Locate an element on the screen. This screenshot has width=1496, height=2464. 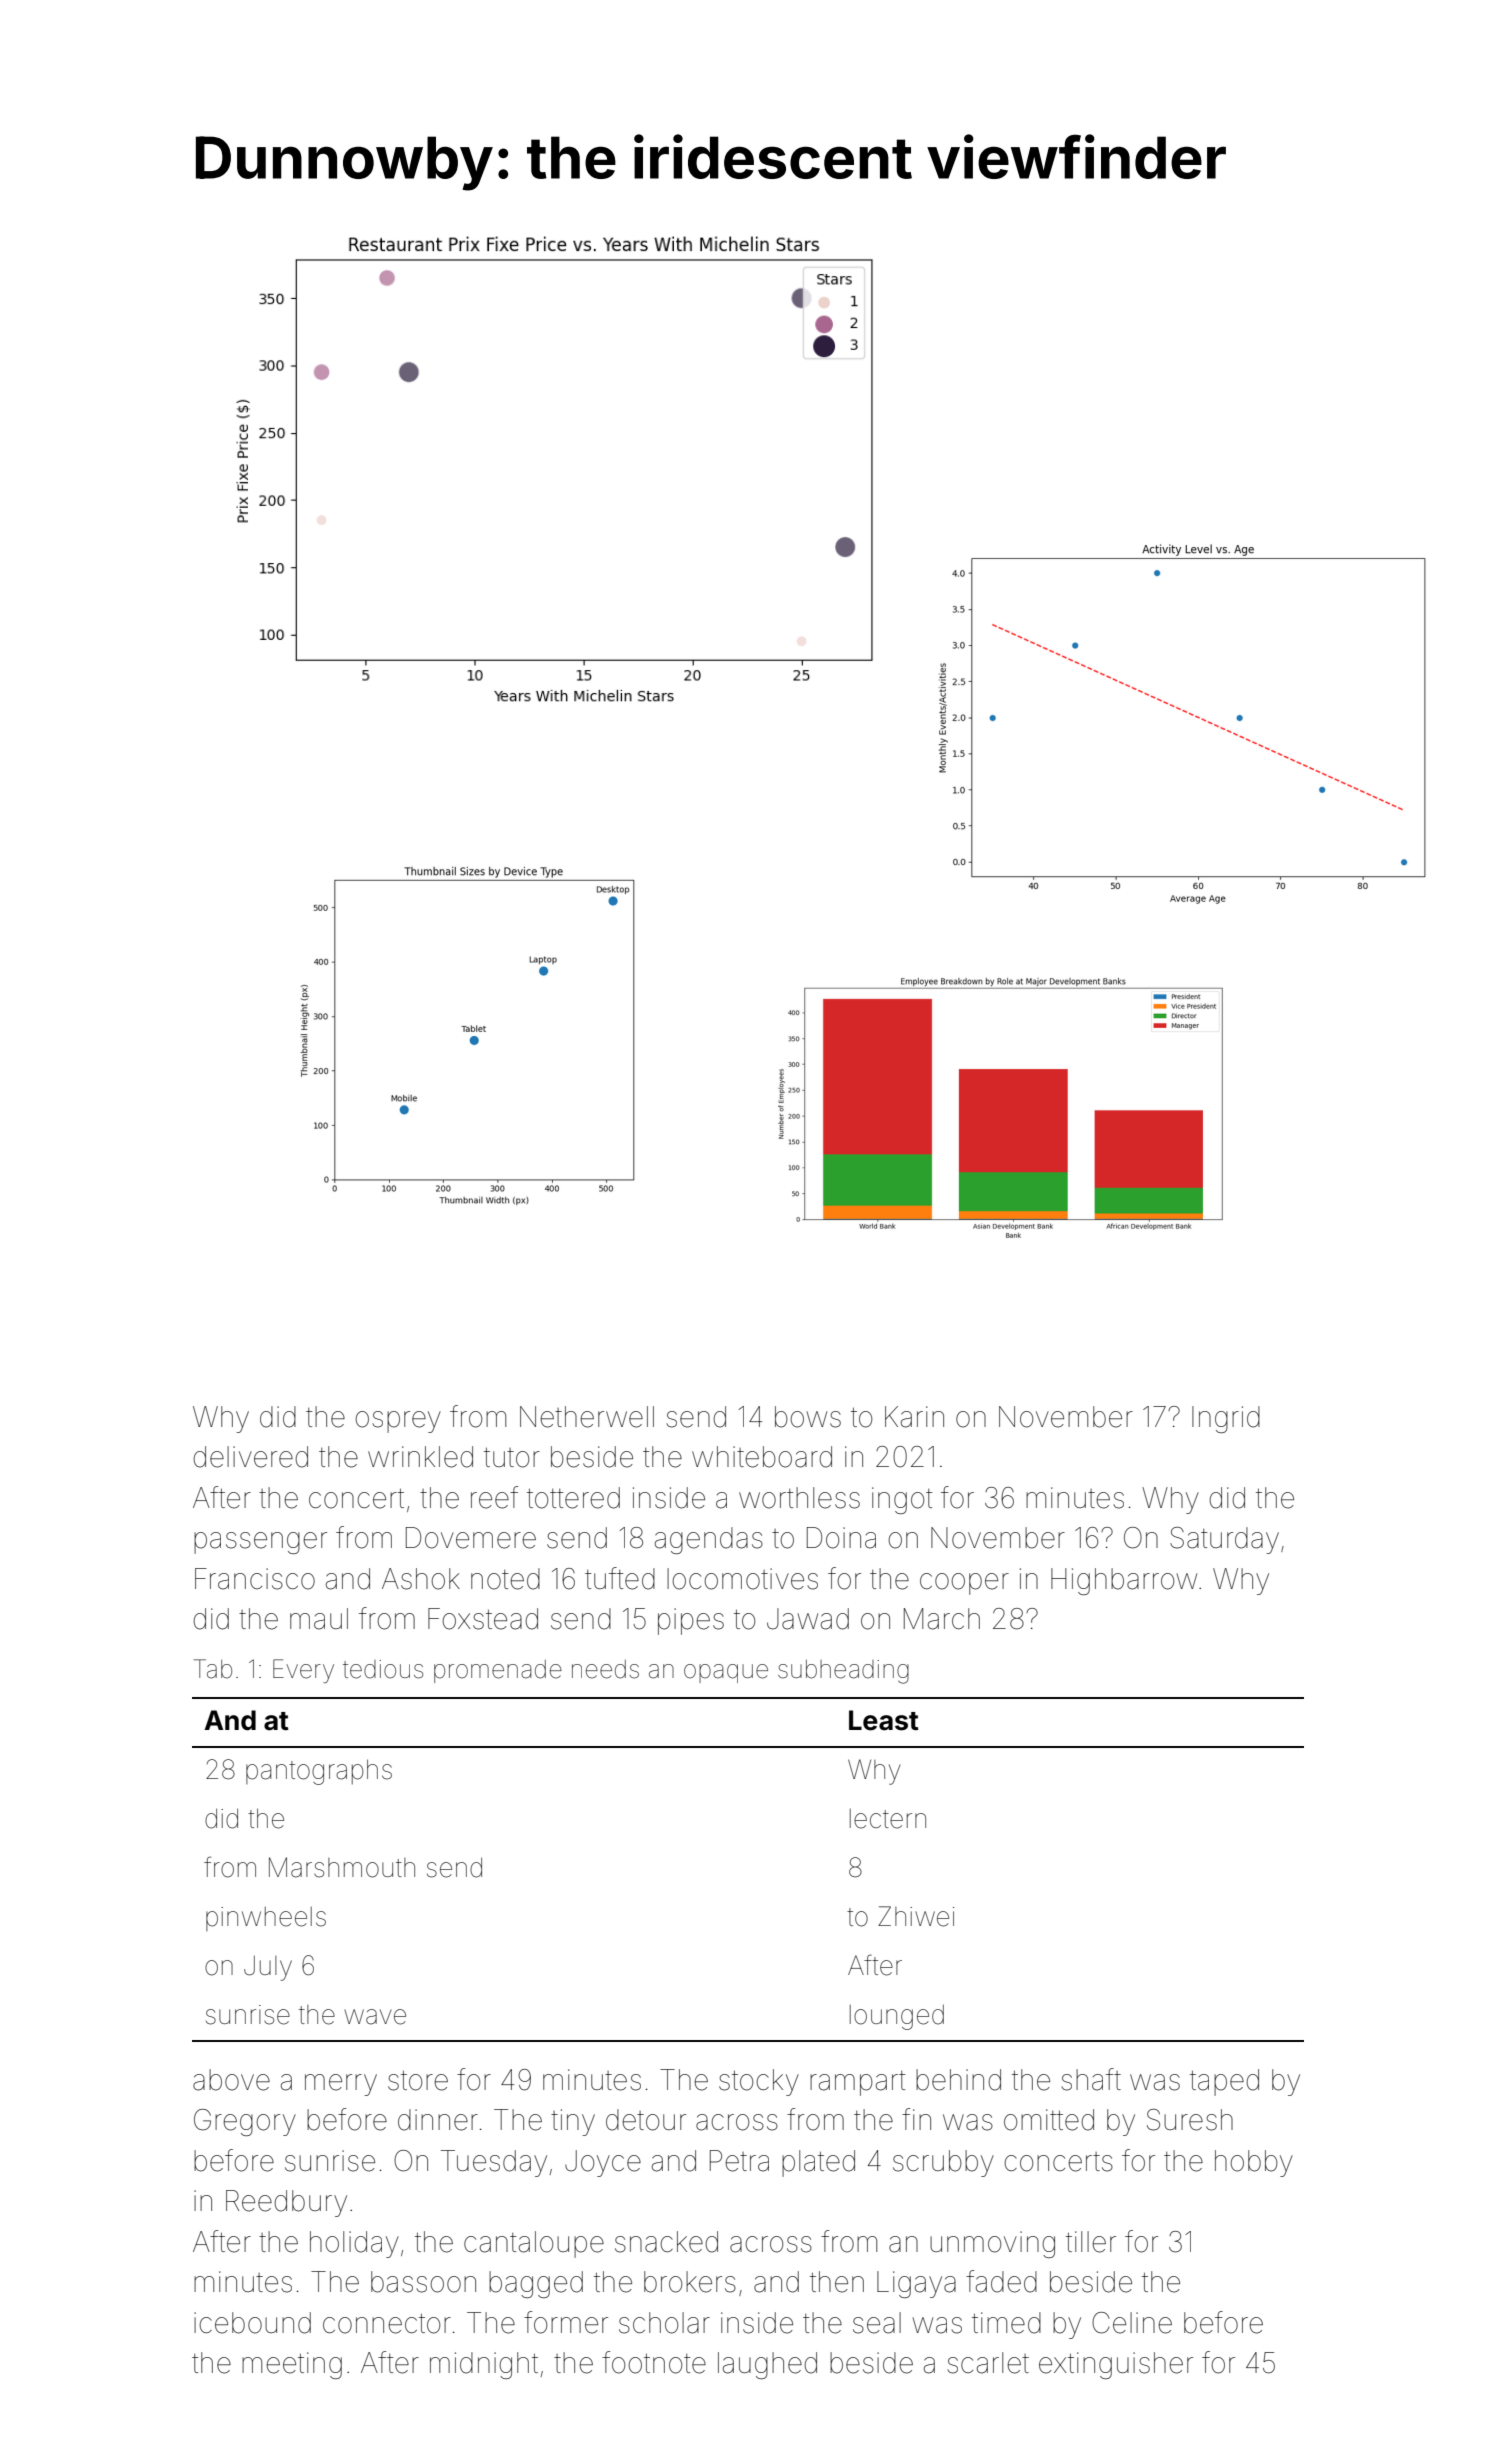
Doina is located at coordinates (841, 1538).
